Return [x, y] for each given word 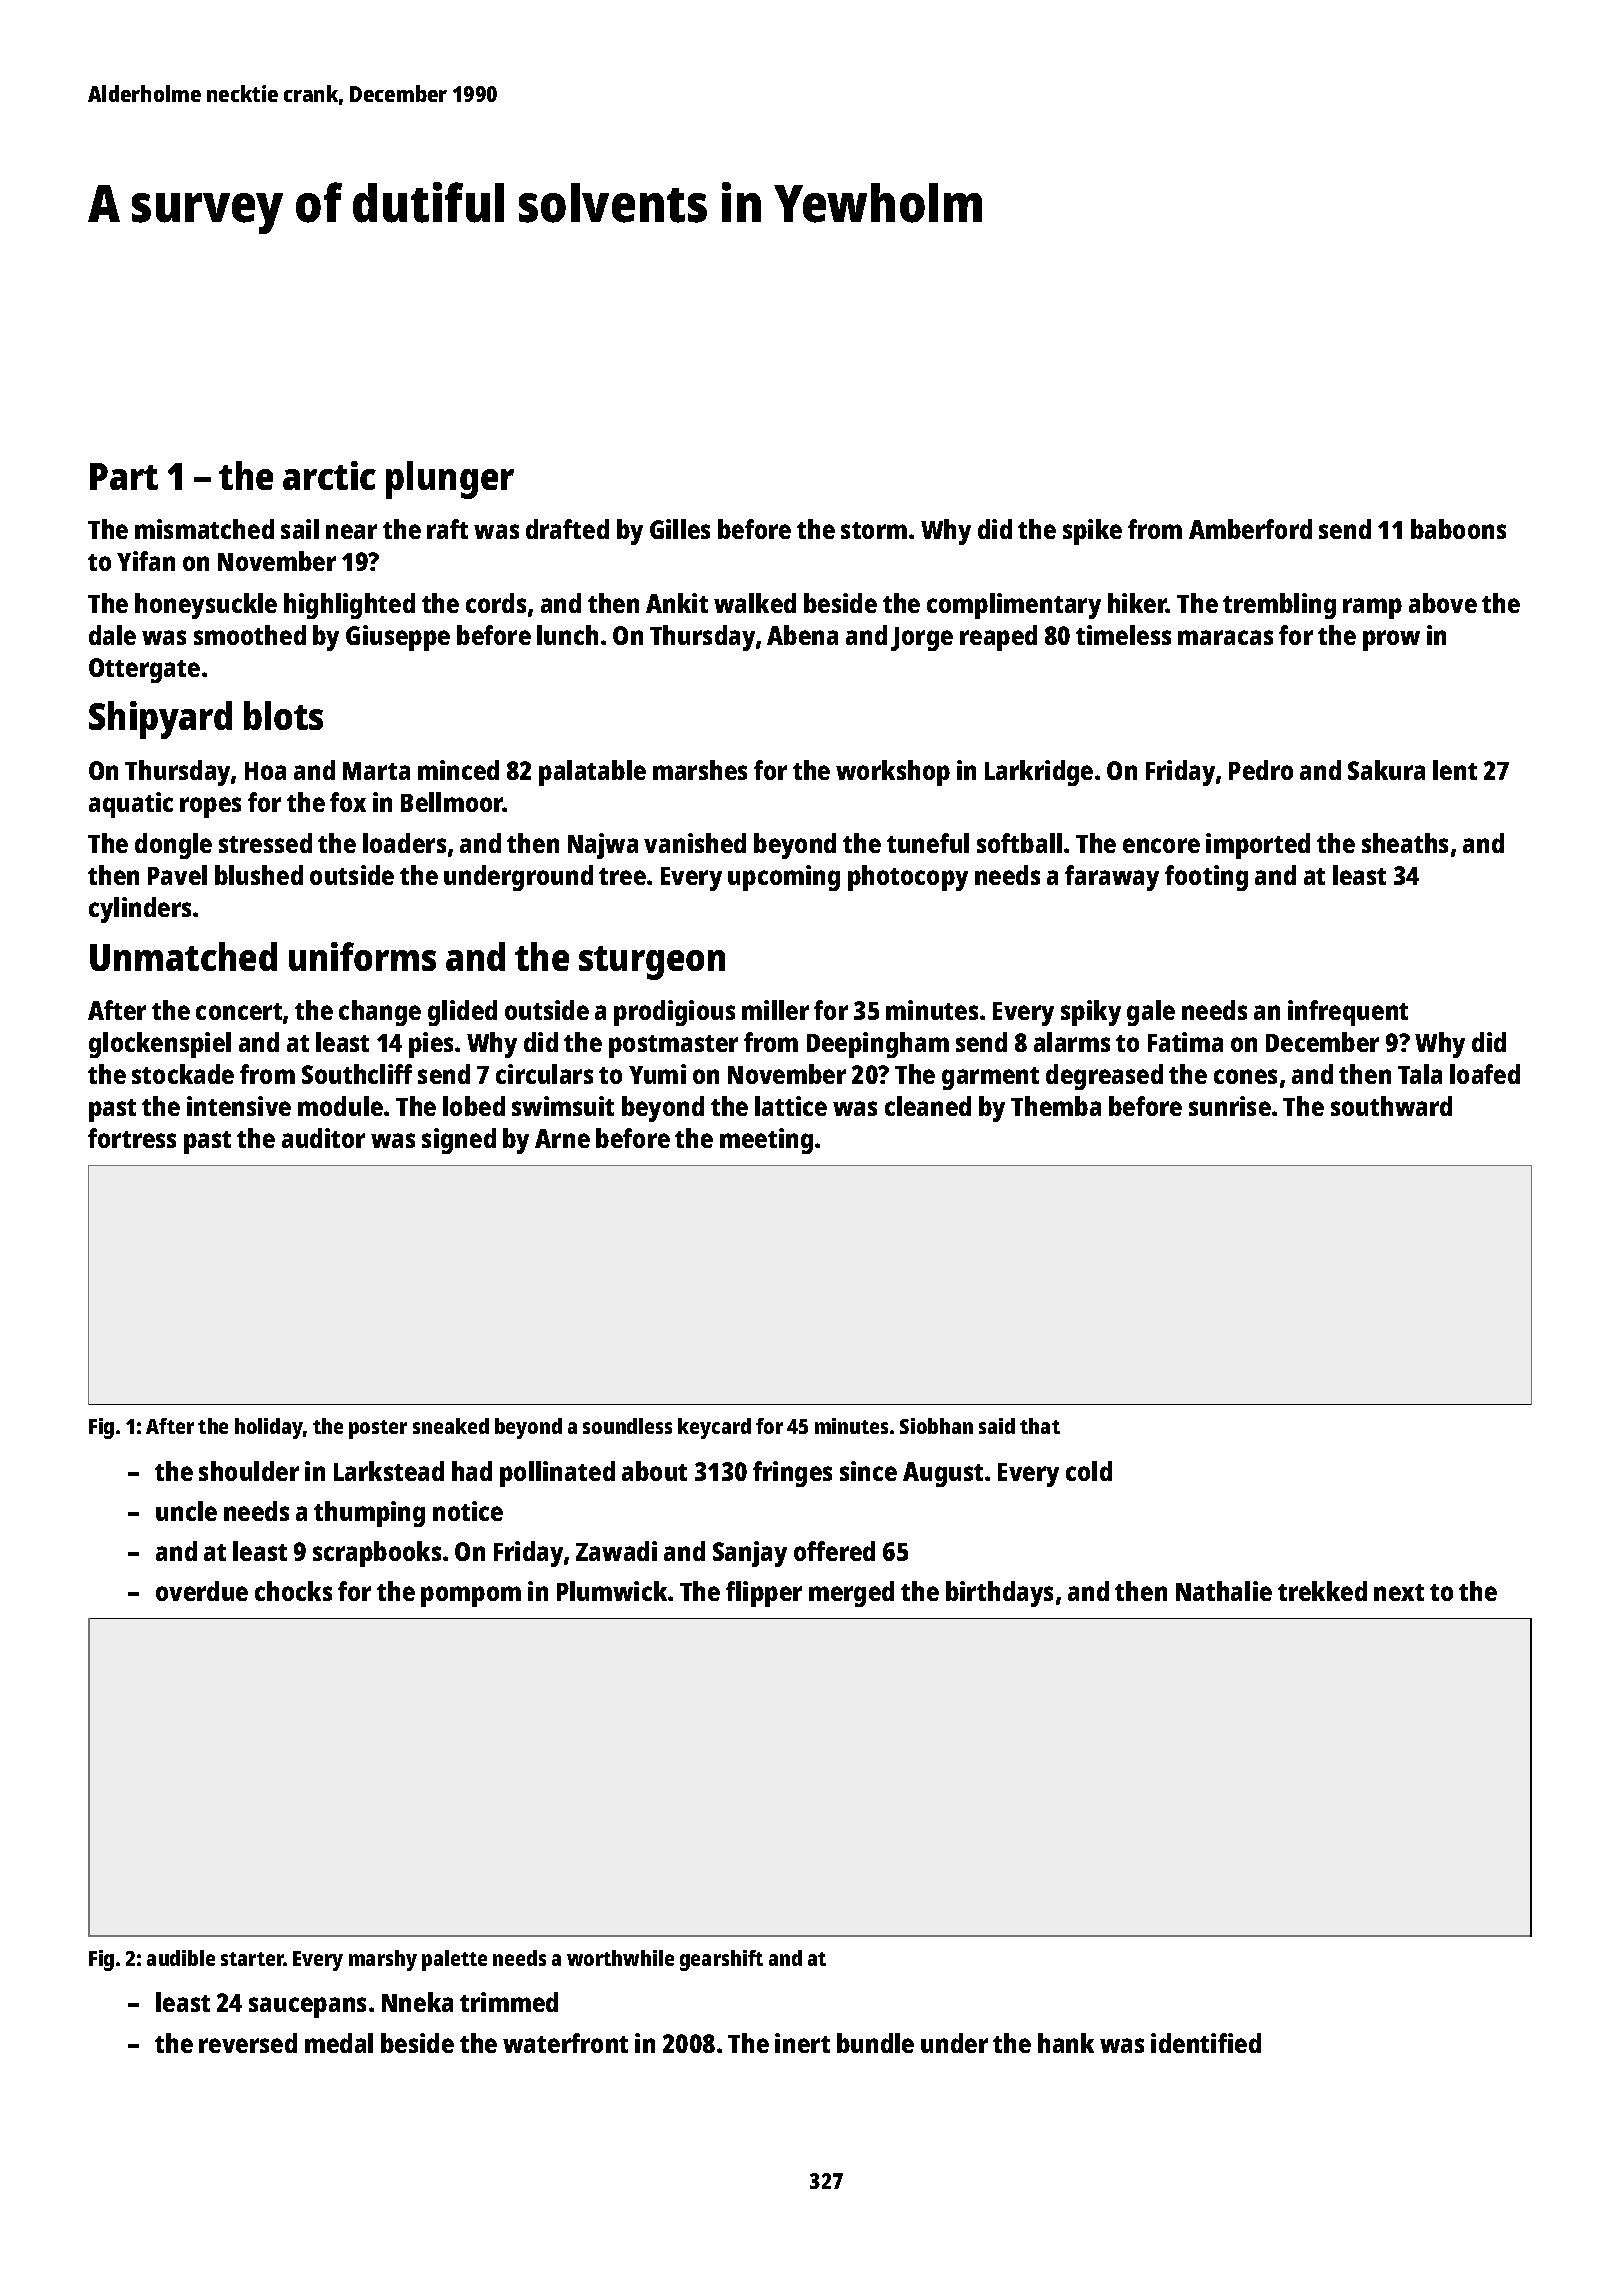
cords [496, 603]
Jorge [922, 639]
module [340, 1106]
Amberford [1250, 529]
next [1399, 1592]
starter [252, 1959]
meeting [766, 1141]
